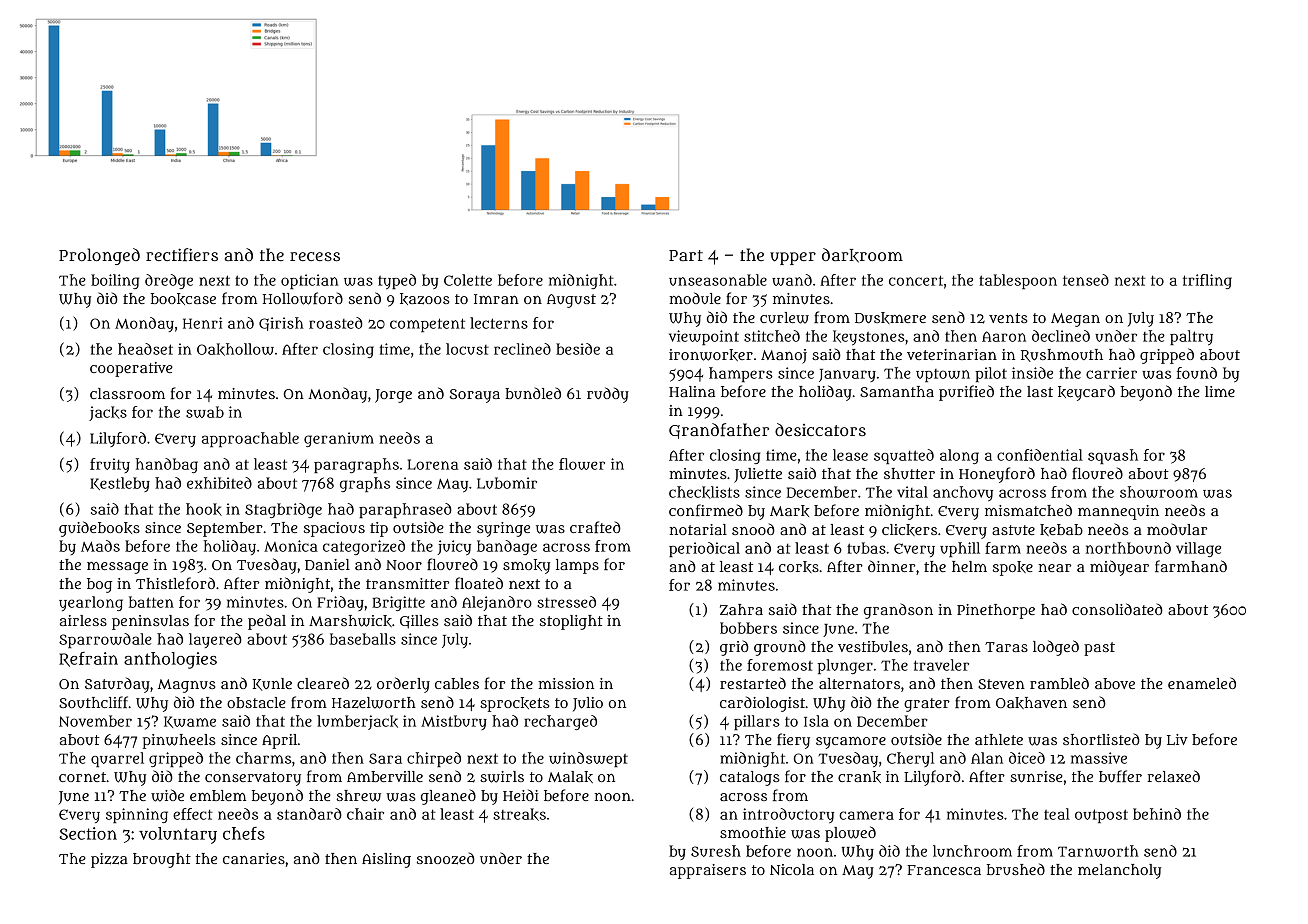 This screenshot has width=1308, height=924. Describe the element at coordinates (719, 431) in the screenshot. I see `Grandfather` at that location.
